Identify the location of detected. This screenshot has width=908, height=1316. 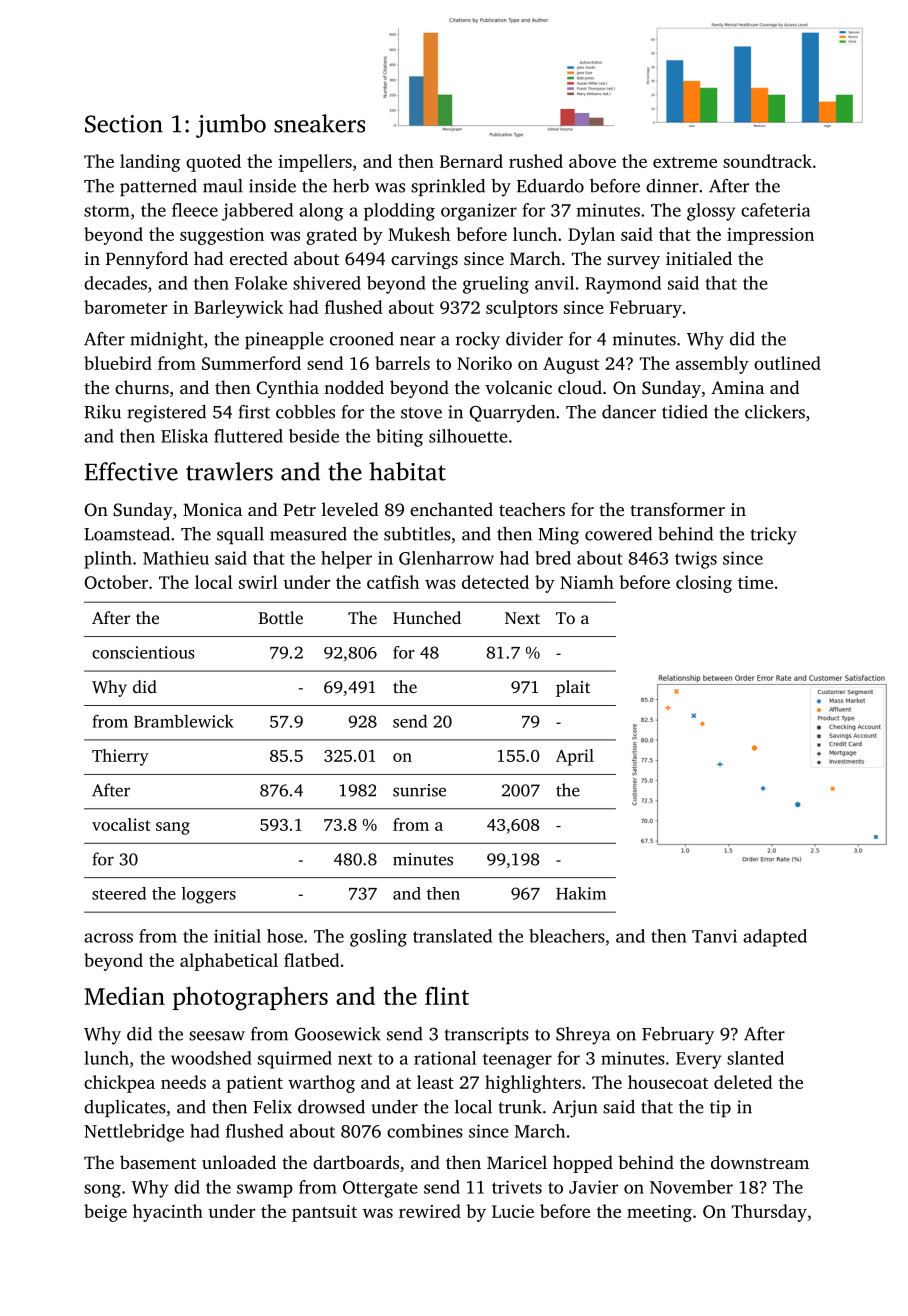
(495, 582).
